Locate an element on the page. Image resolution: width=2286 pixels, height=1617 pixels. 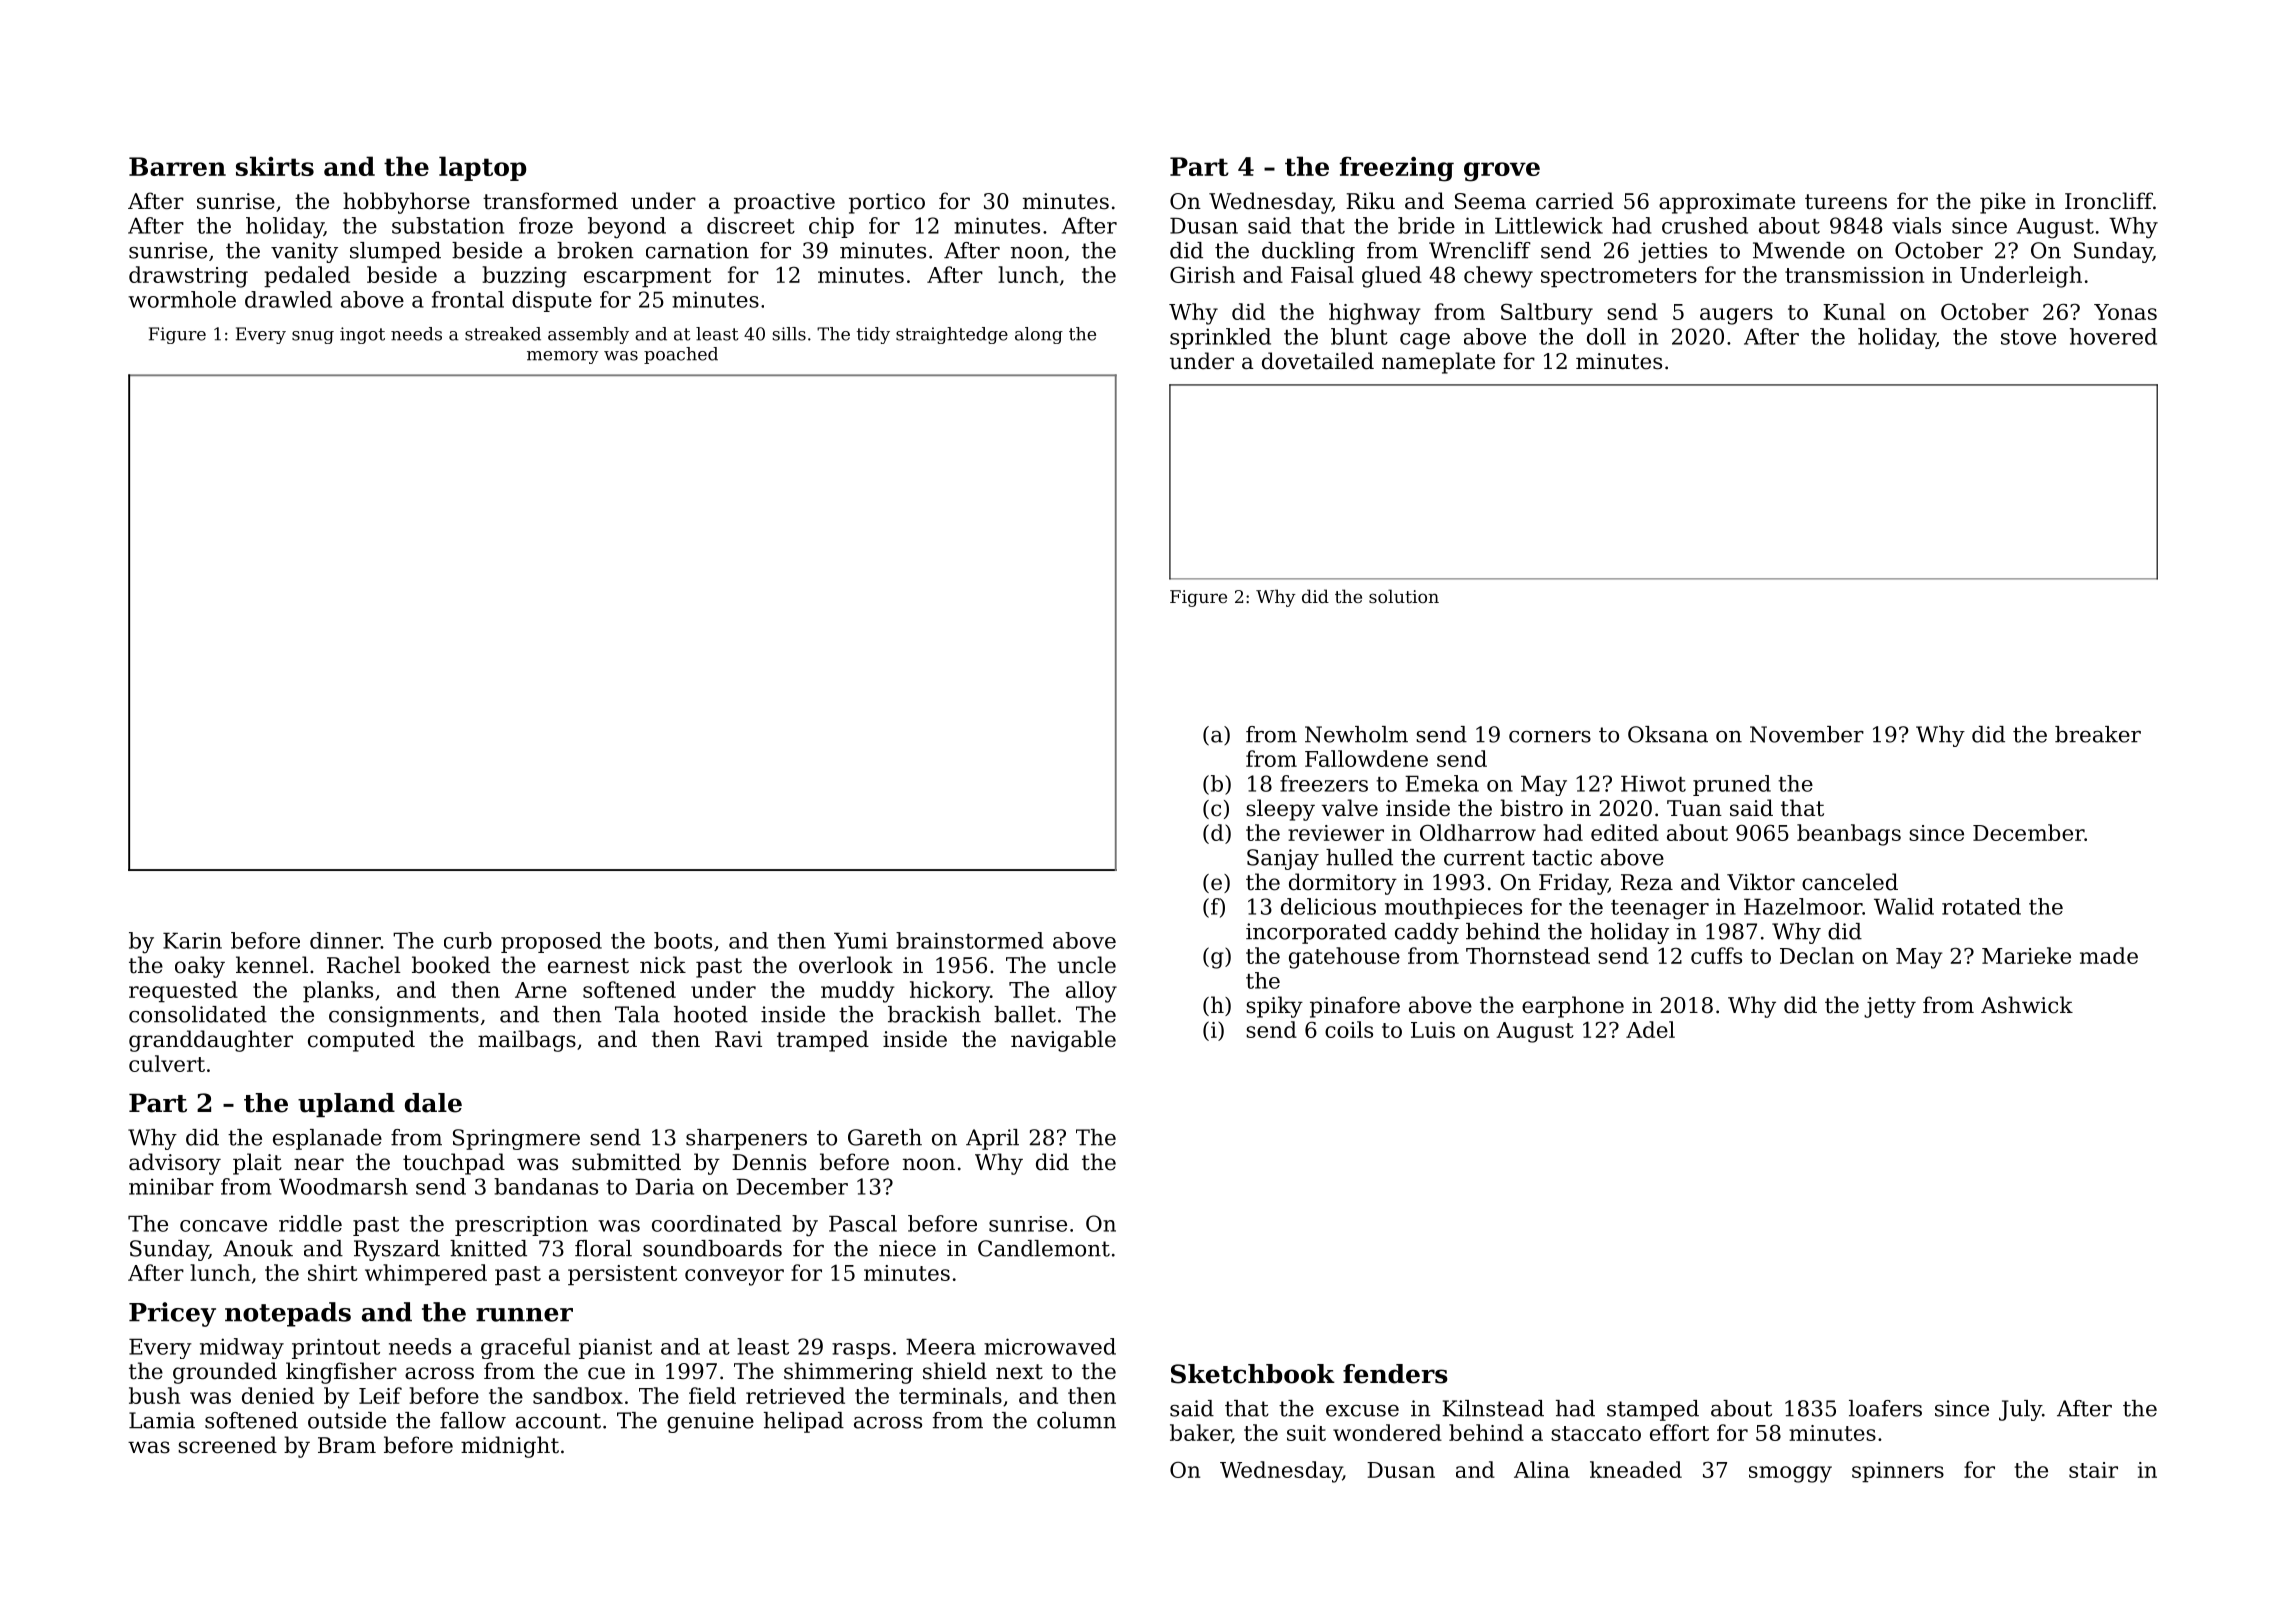
portico is located at coordinates (887, 203).
